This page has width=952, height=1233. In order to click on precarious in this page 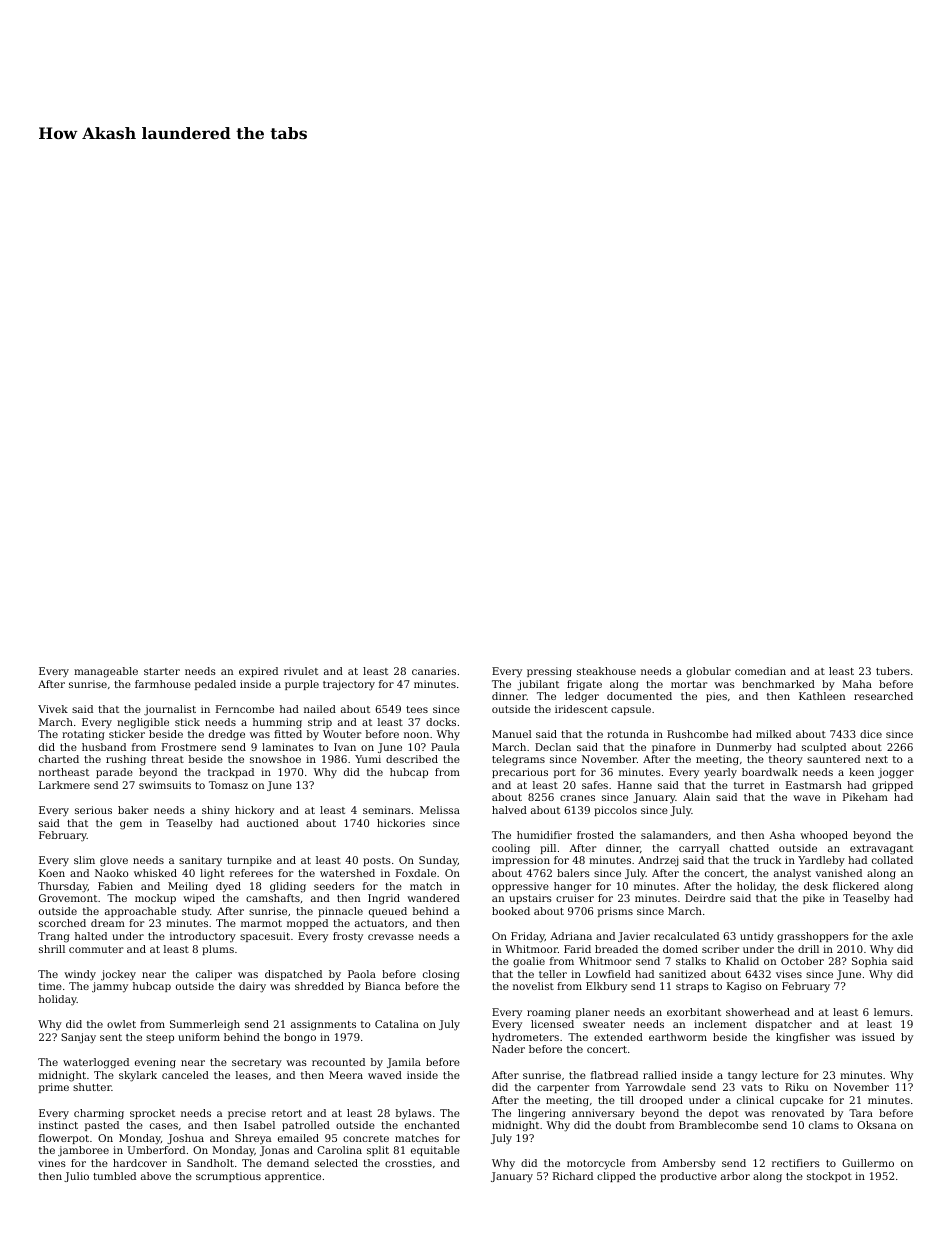, I will do `click(520, 773)`.
